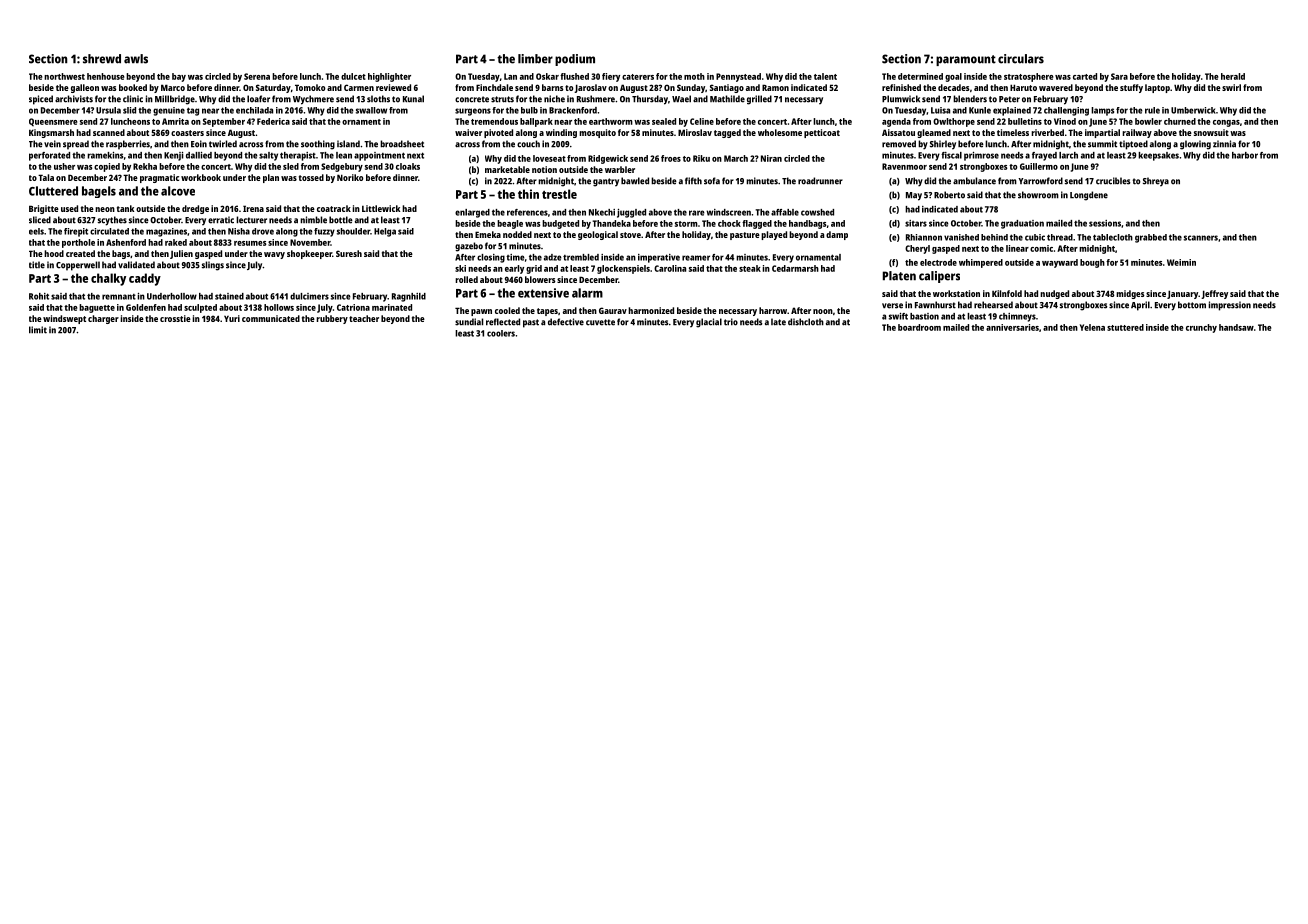 The image size is (1308, 924). Describe the element at coordinates (535, 59) in the screenshot. I see `limber` at that location.
